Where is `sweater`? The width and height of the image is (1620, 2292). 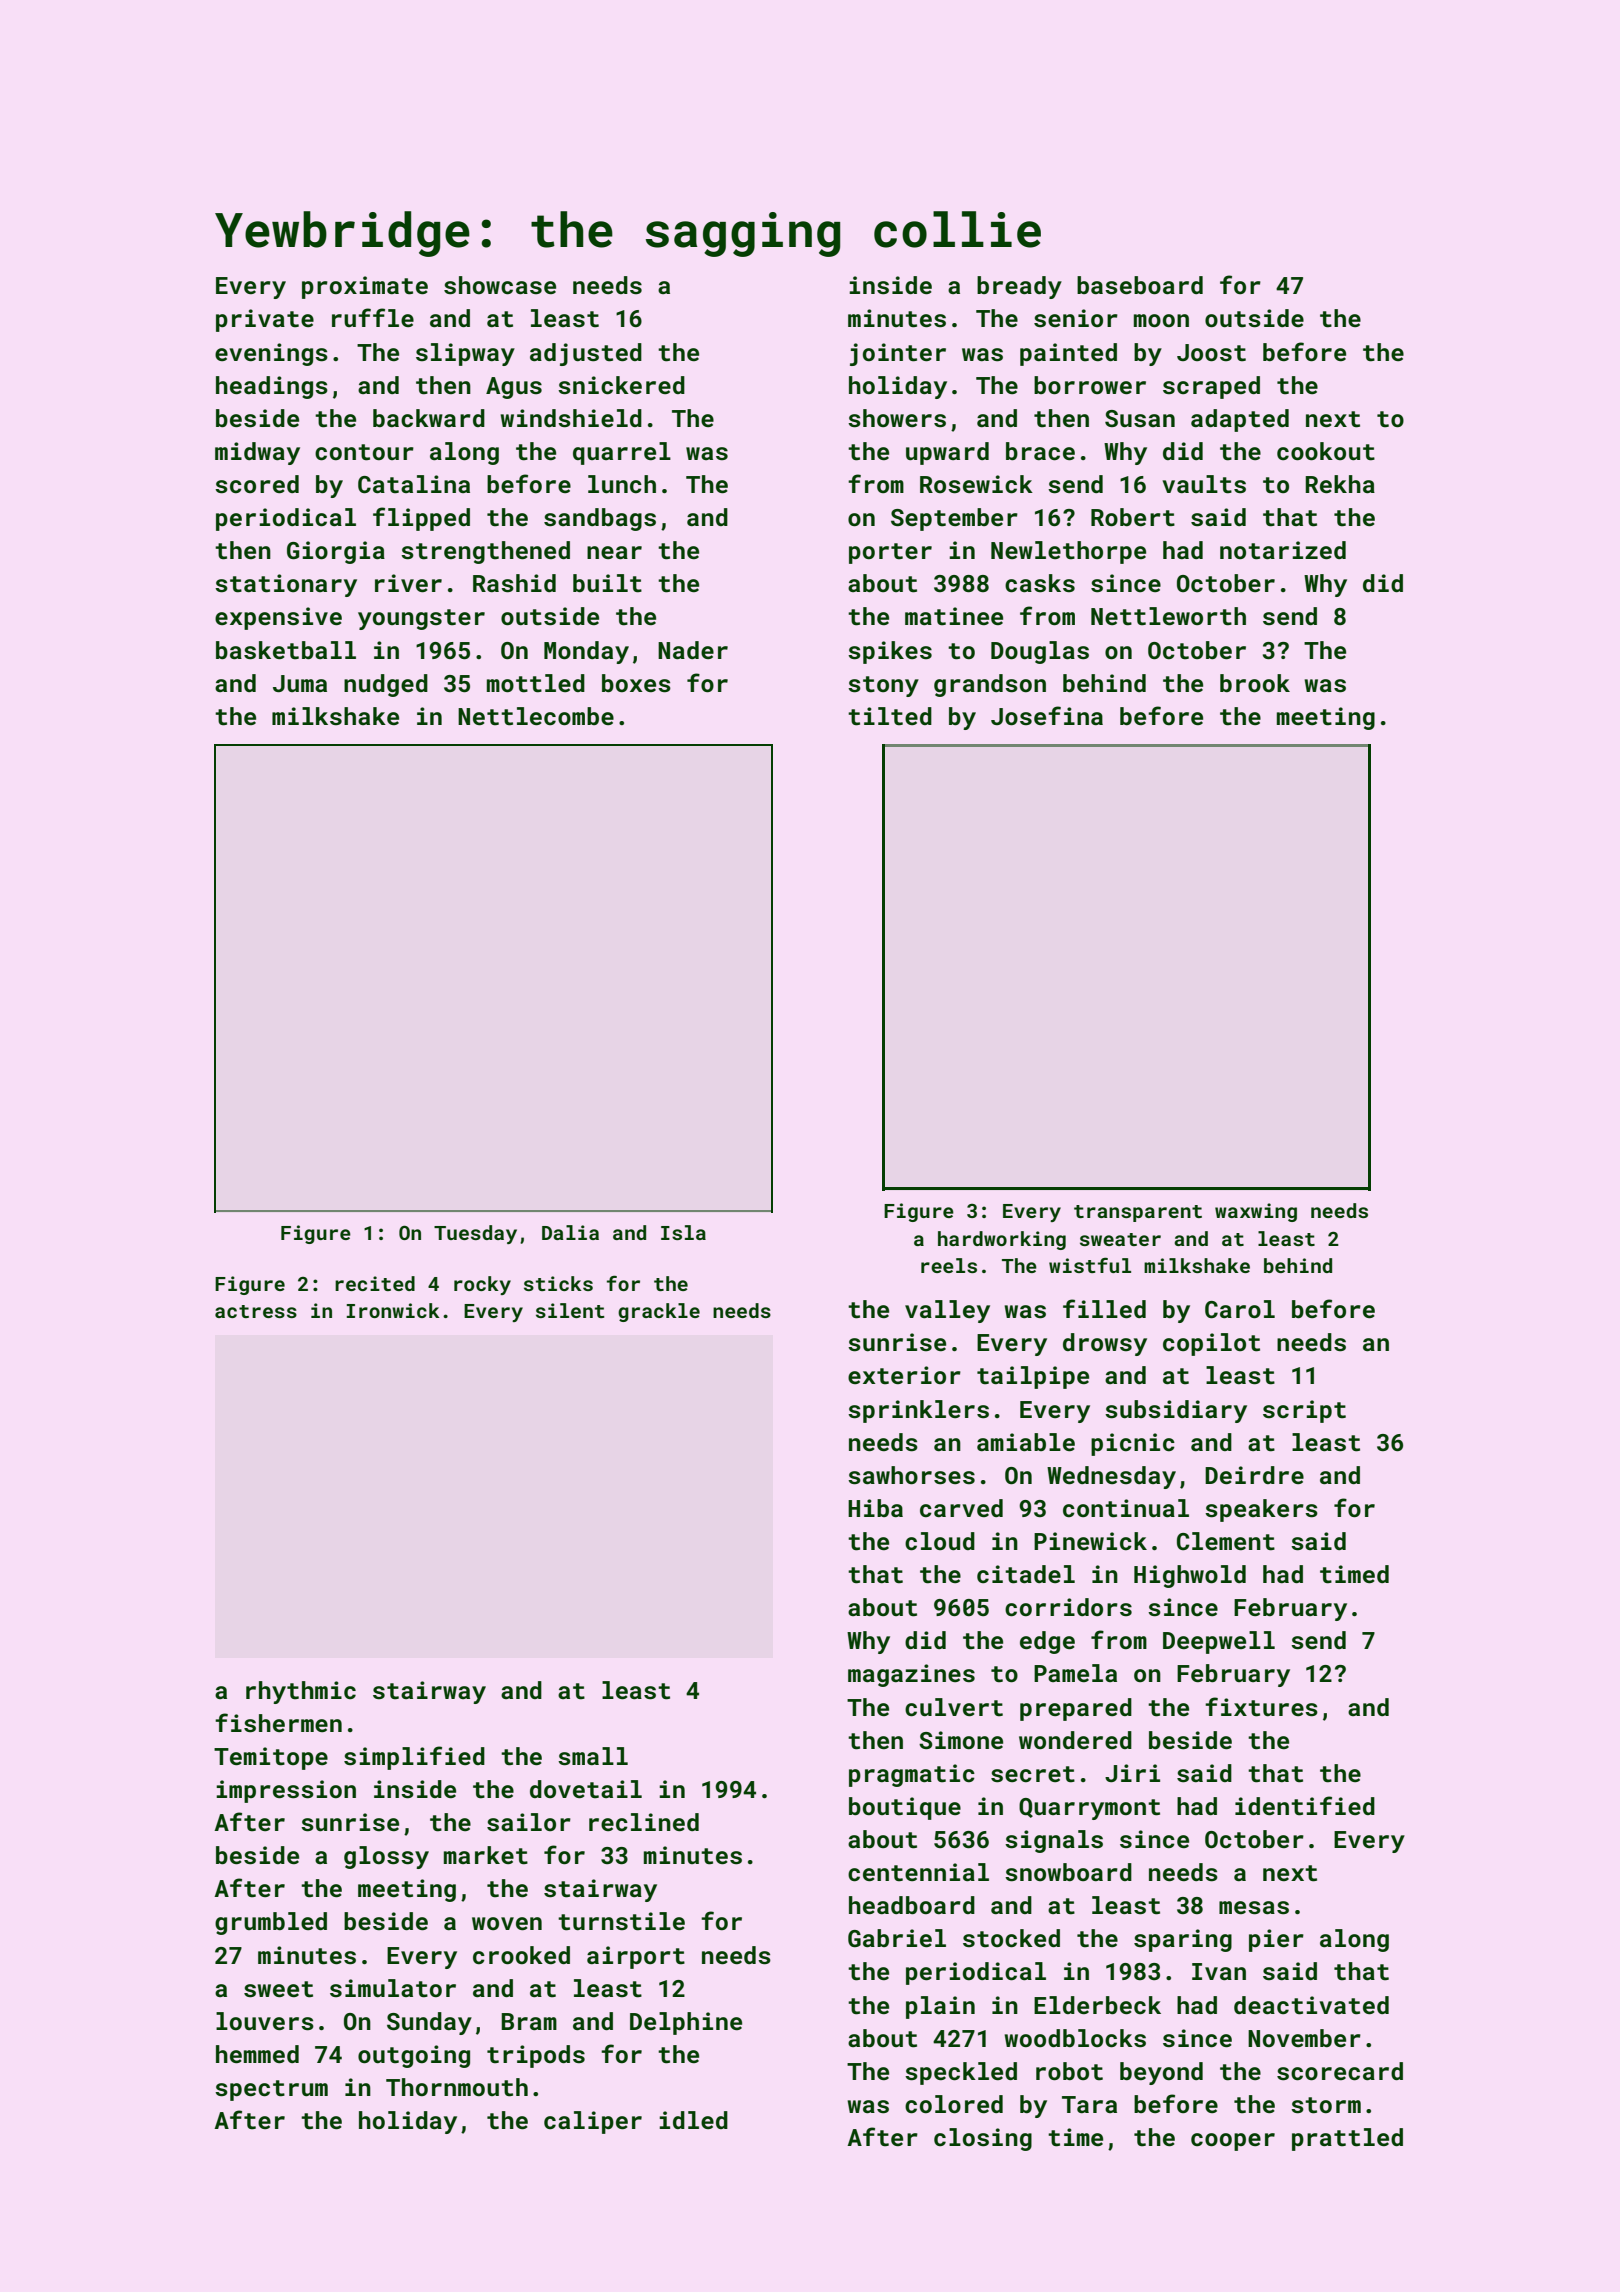
sweater is located at coordinates (1120, 1239).
